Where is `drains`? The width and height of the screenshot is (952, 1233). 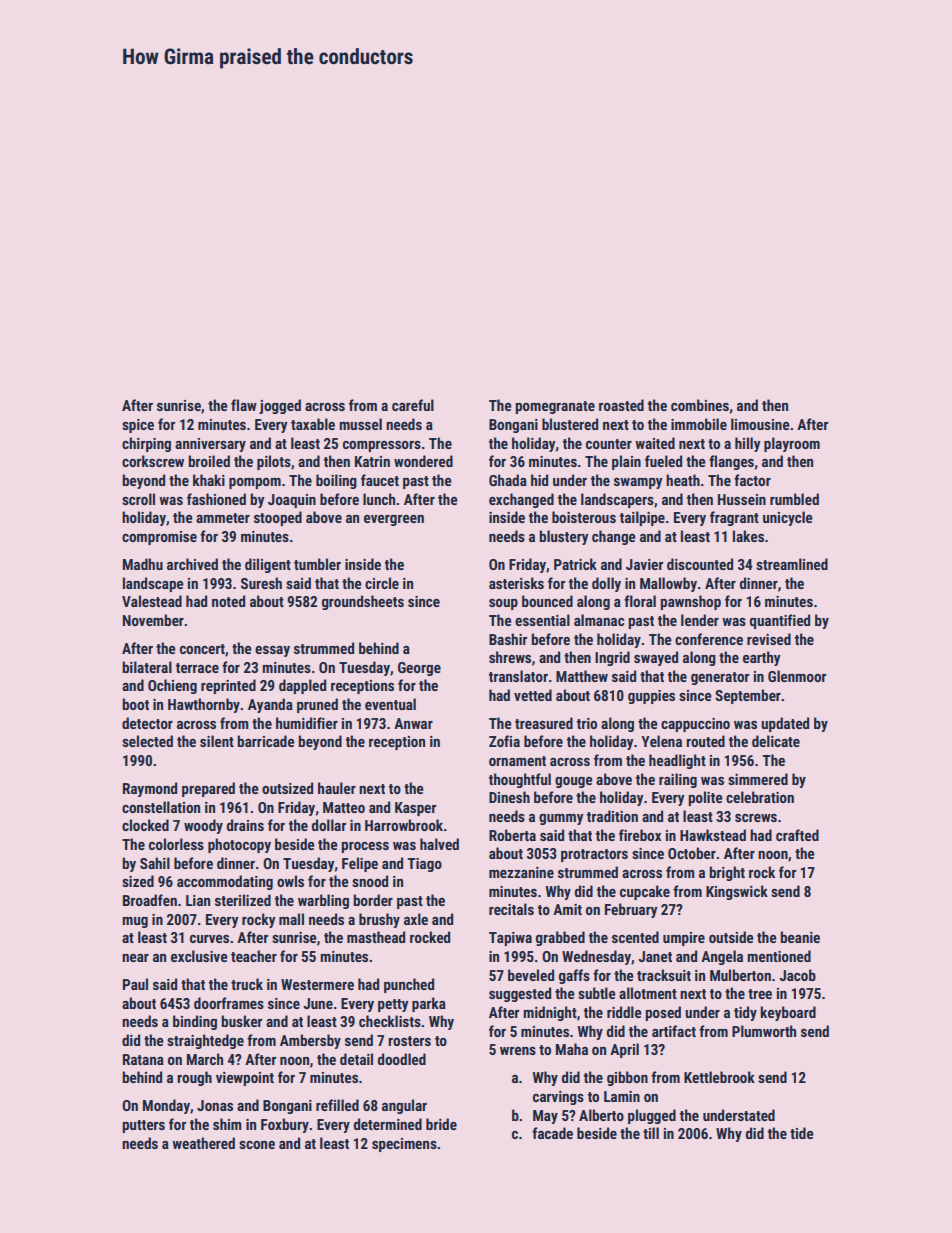 drains is located at coordinates (245, 825).
